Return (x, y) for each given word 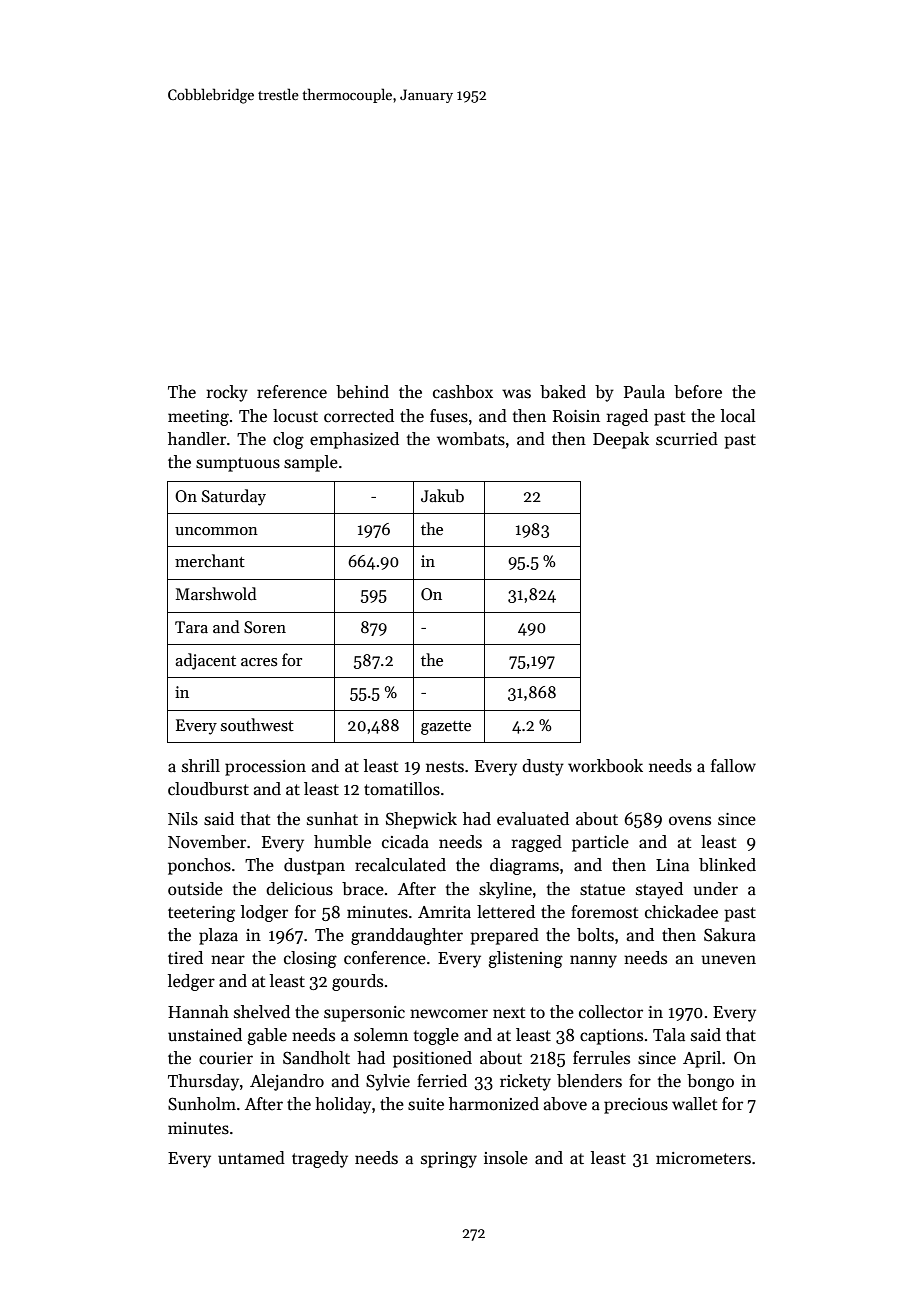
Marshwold (216, 593)
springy (449, 1160)
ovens (690, 821)
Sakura (730, 935)
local (738, 415)
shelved (262, 1012)
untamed (251, 1158)
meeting (198, 418)
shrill (201, 765)
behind (362, 392)
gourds (357, 982)
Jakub (442, 495)
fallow (733, 766)
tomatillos (402, 789)
